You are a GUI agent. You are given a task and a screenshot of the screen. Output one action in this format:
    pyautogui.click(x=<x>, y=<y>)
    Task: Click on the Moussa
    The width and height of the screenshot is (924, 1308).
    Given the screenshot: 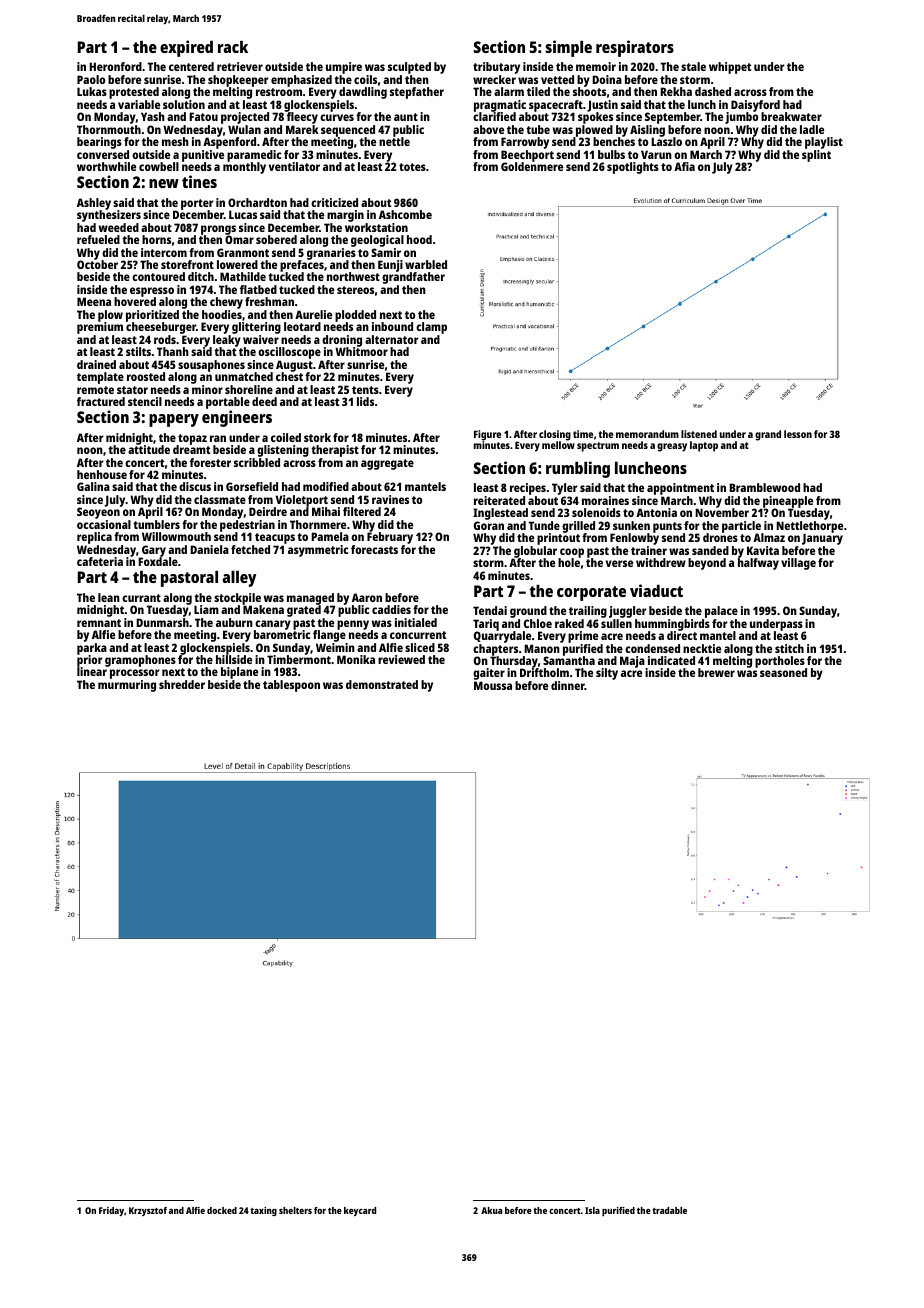 What is the action you would take?
    pyautogui.click(x=493, y=685)
